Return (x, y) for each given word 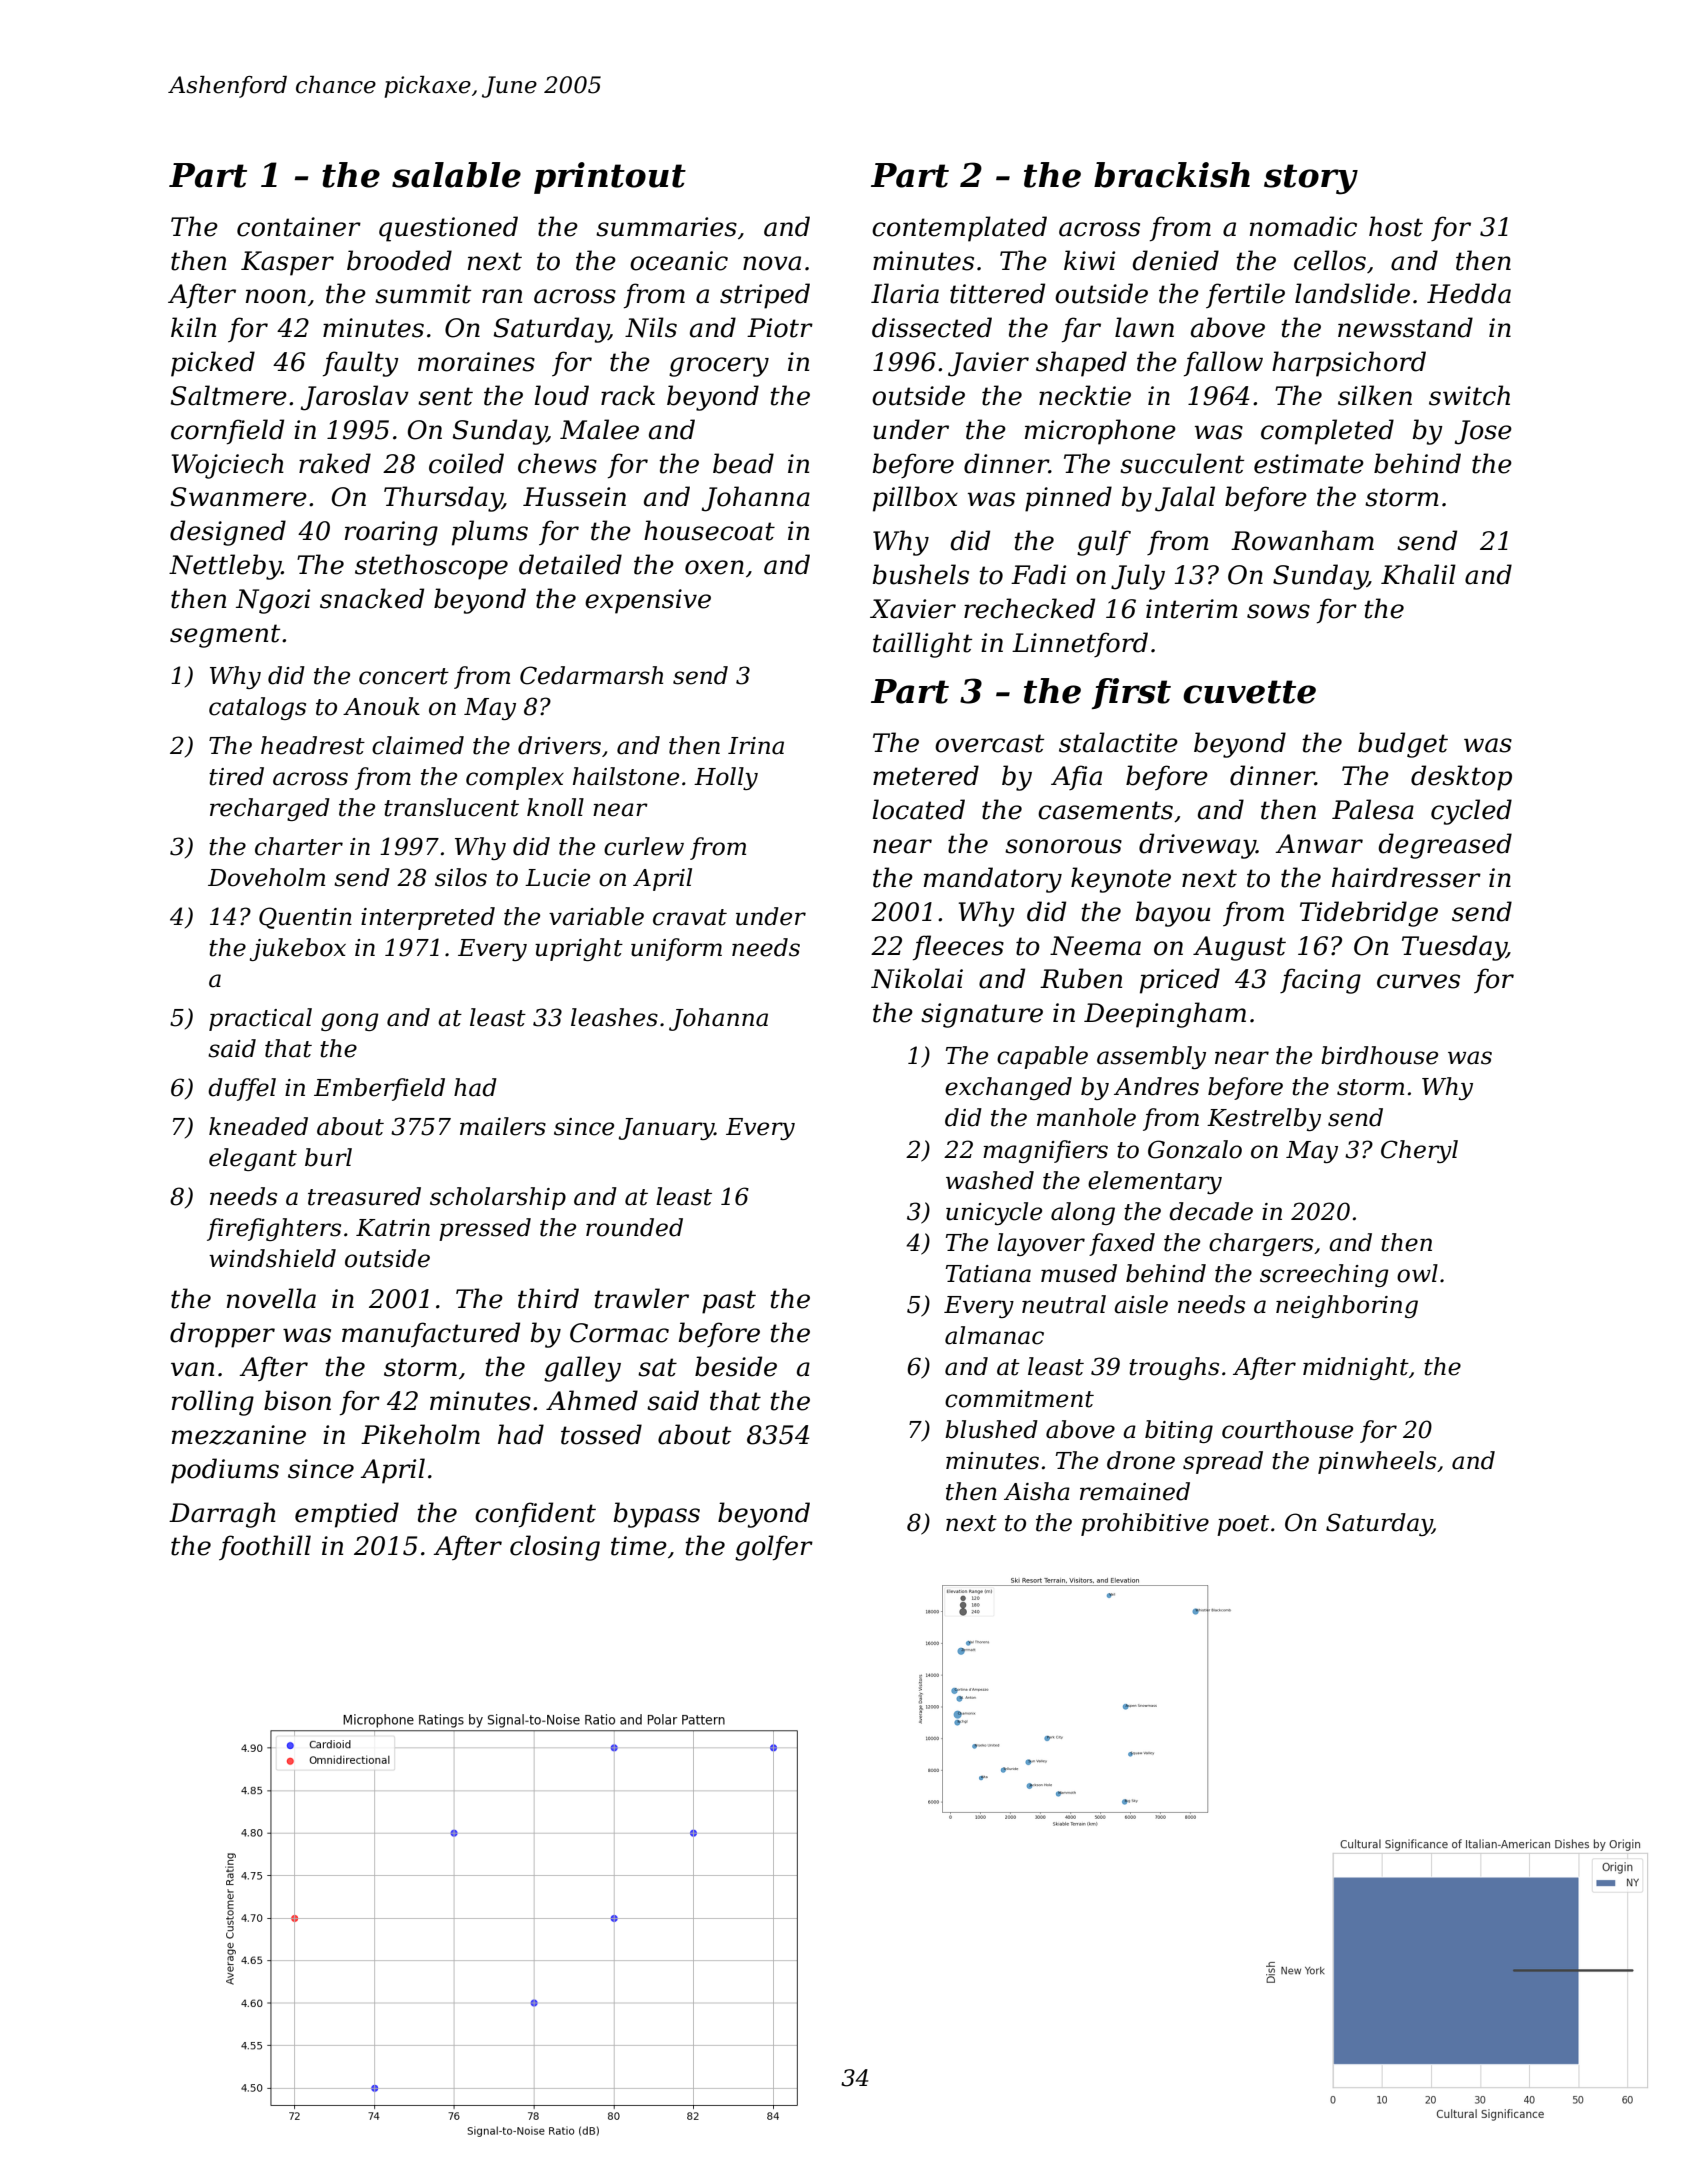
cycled (1471, 812)
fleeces (958, 948)
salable (456, 175)
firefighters (274, 1229)
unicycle (994, 1213)
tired (236, 776)
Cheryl (1419, 1151)
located (918, 809)
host (1396, 226)
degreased (1445, 846)
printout (610, 178)
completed (1327, 432)
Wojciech (227, 466)
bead (743, 463)
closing (555, 1548)
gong (350, 1022)
